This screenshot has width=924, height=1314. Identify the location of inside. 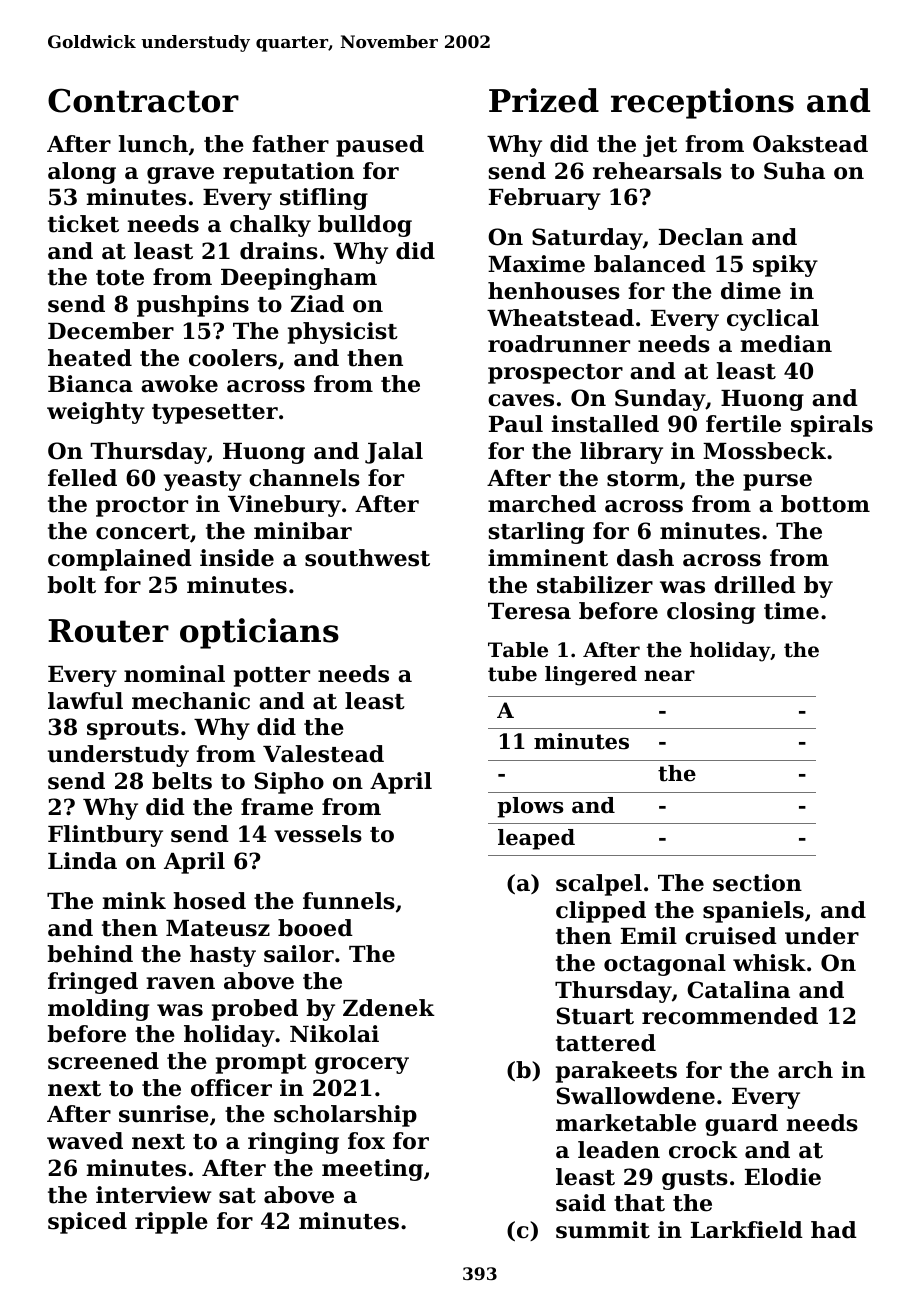
(237, 558).
